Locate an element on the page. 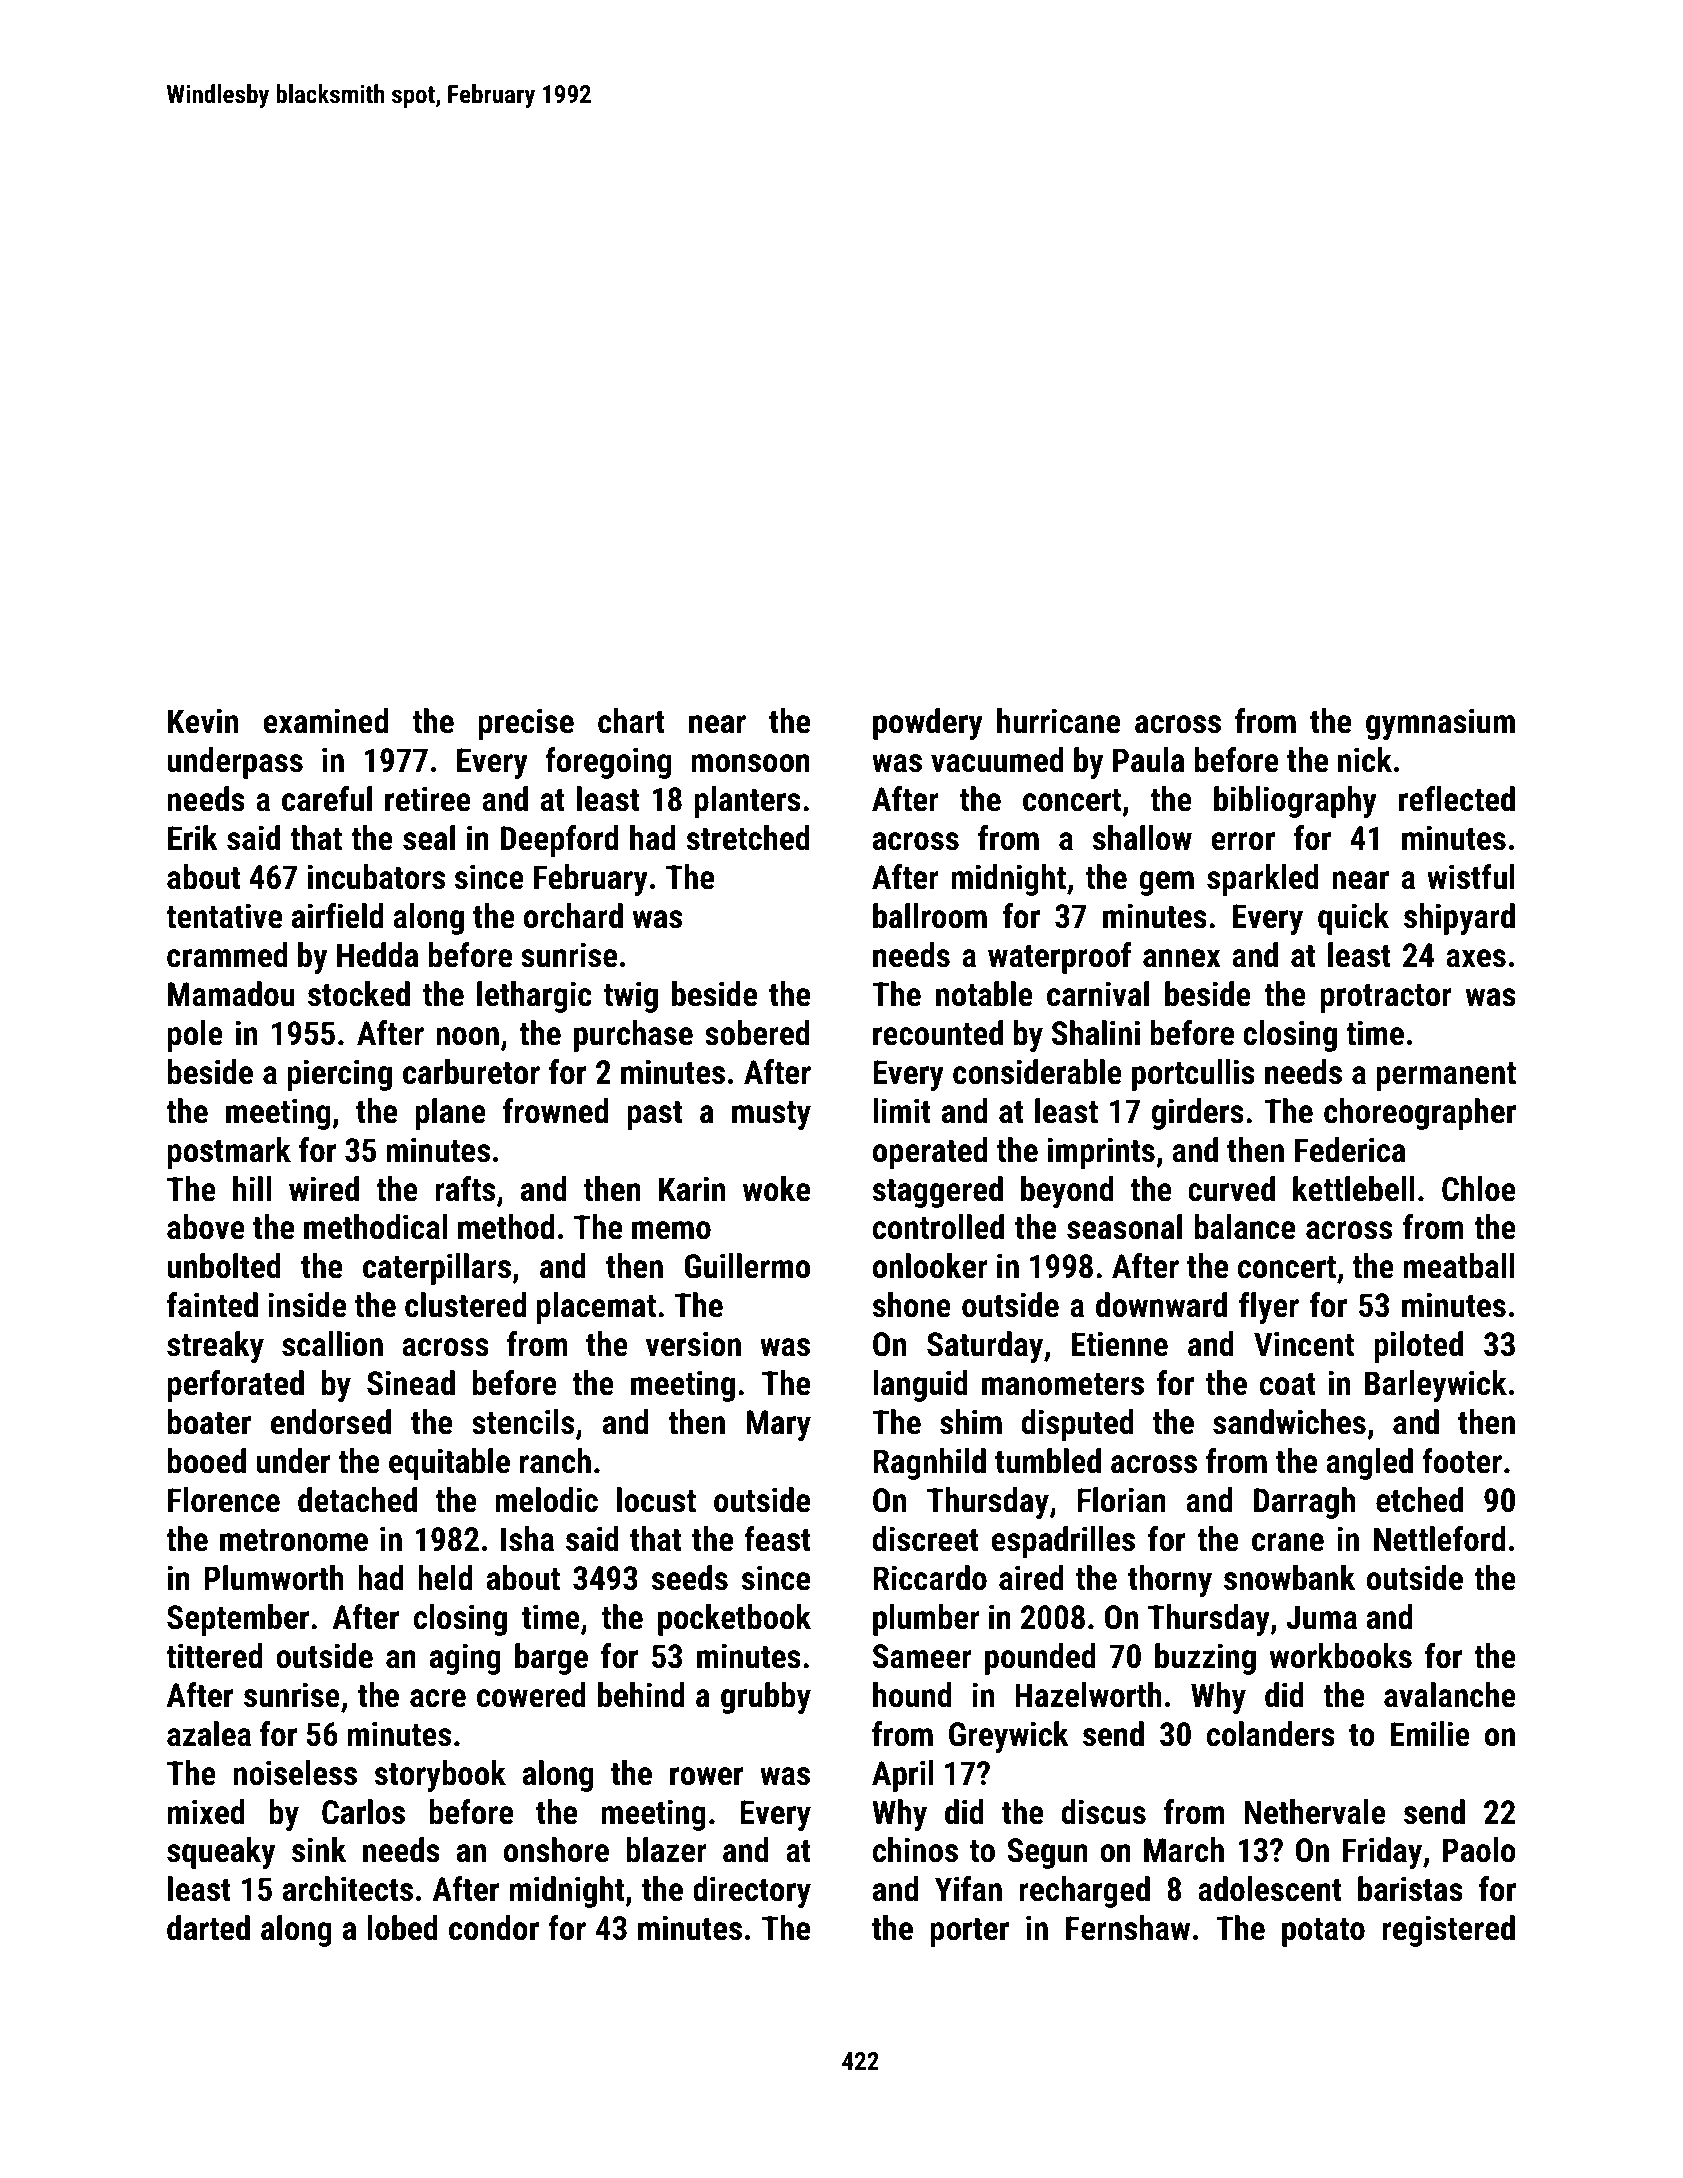  workbooks is located at coordinates (1341, 1656).
